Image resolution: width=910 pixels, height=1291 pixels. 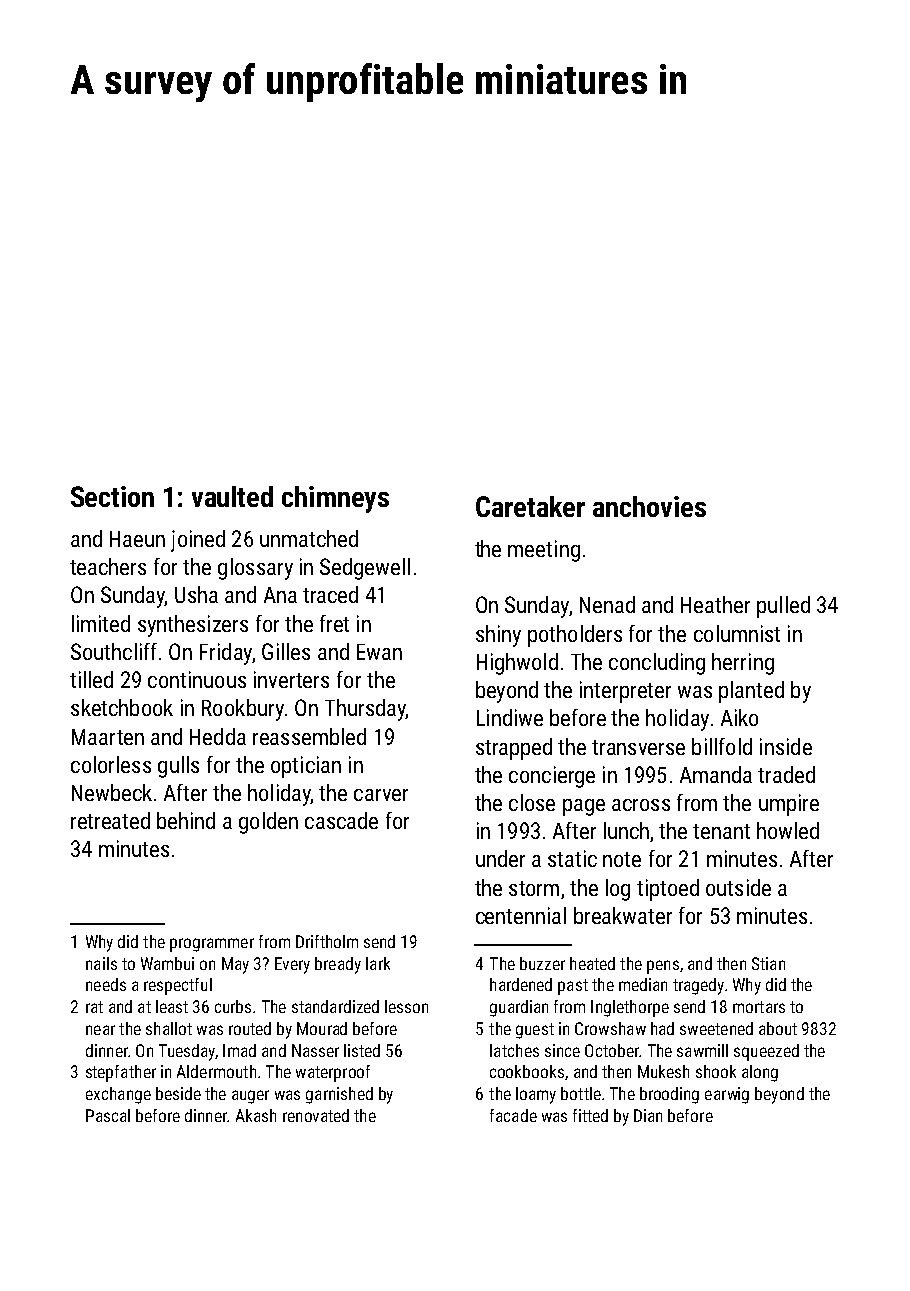 I want to click on standardized, so click(x=335, y=1006).
